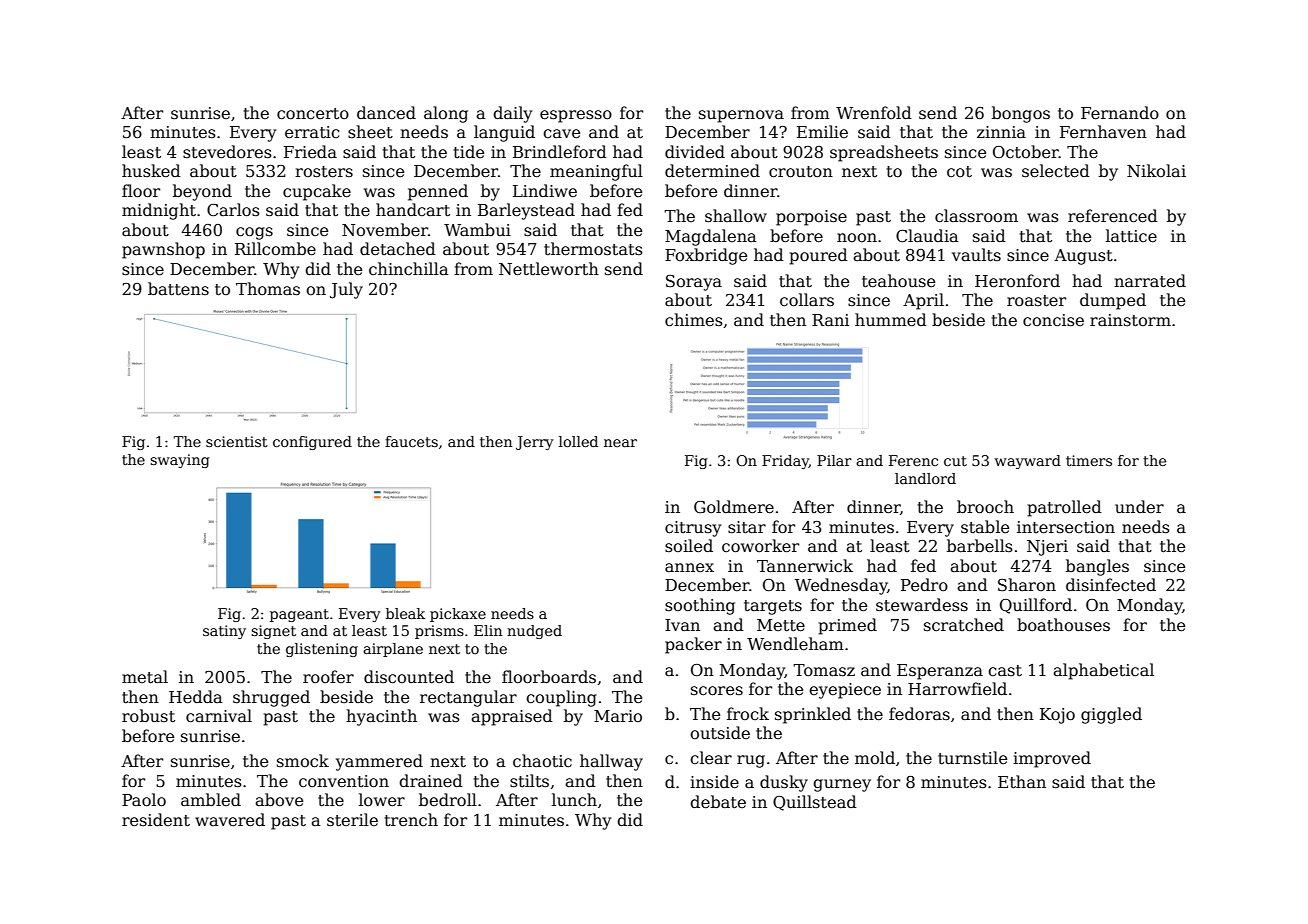 Image resolution: width=1308 pixels, height=924 pixels. Describe the element at coordinates (805, 566) in the screenshot. I see `Tannerwick` at that location.
